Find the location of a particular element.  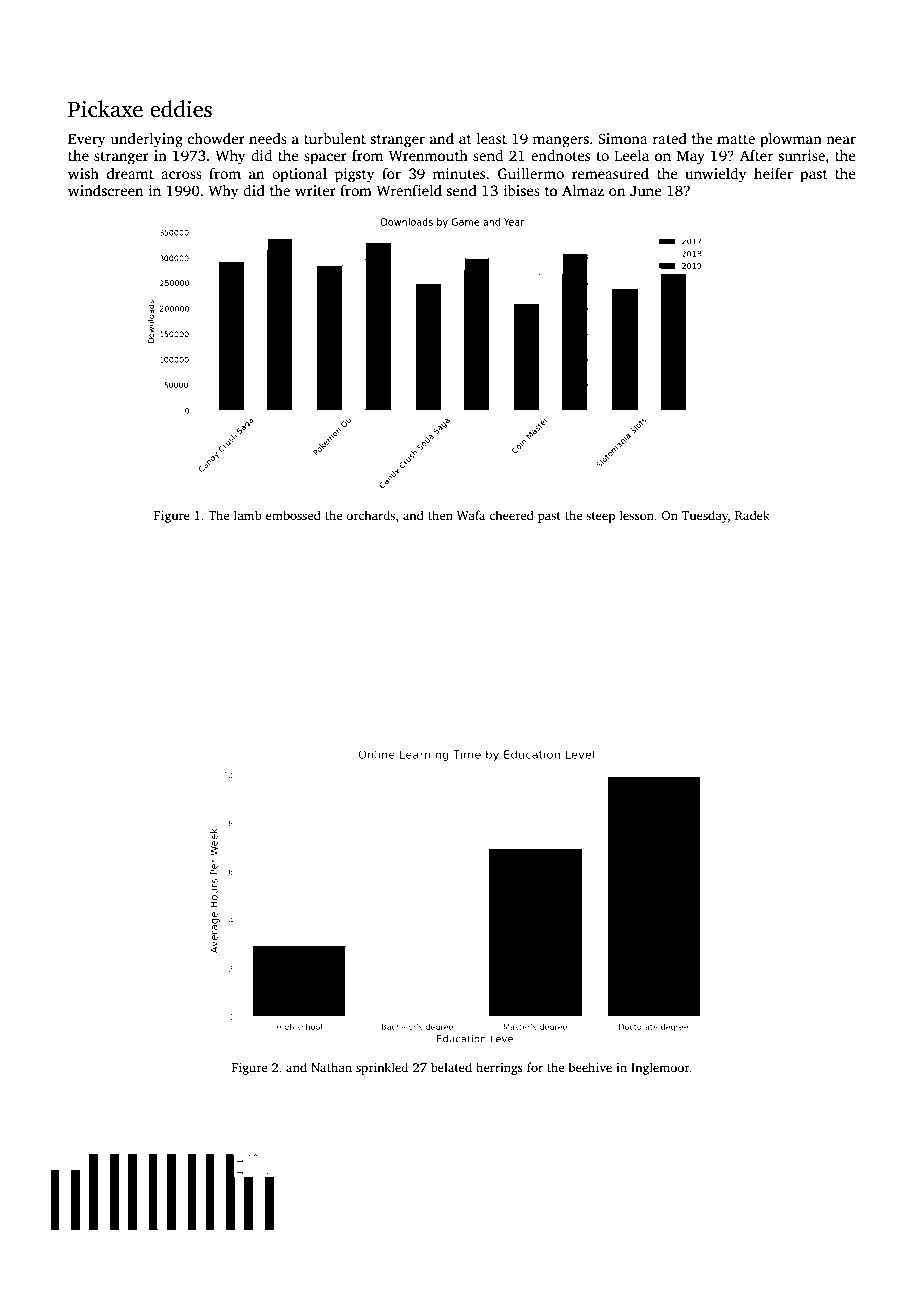

least is located at coordinates (491, 138).
